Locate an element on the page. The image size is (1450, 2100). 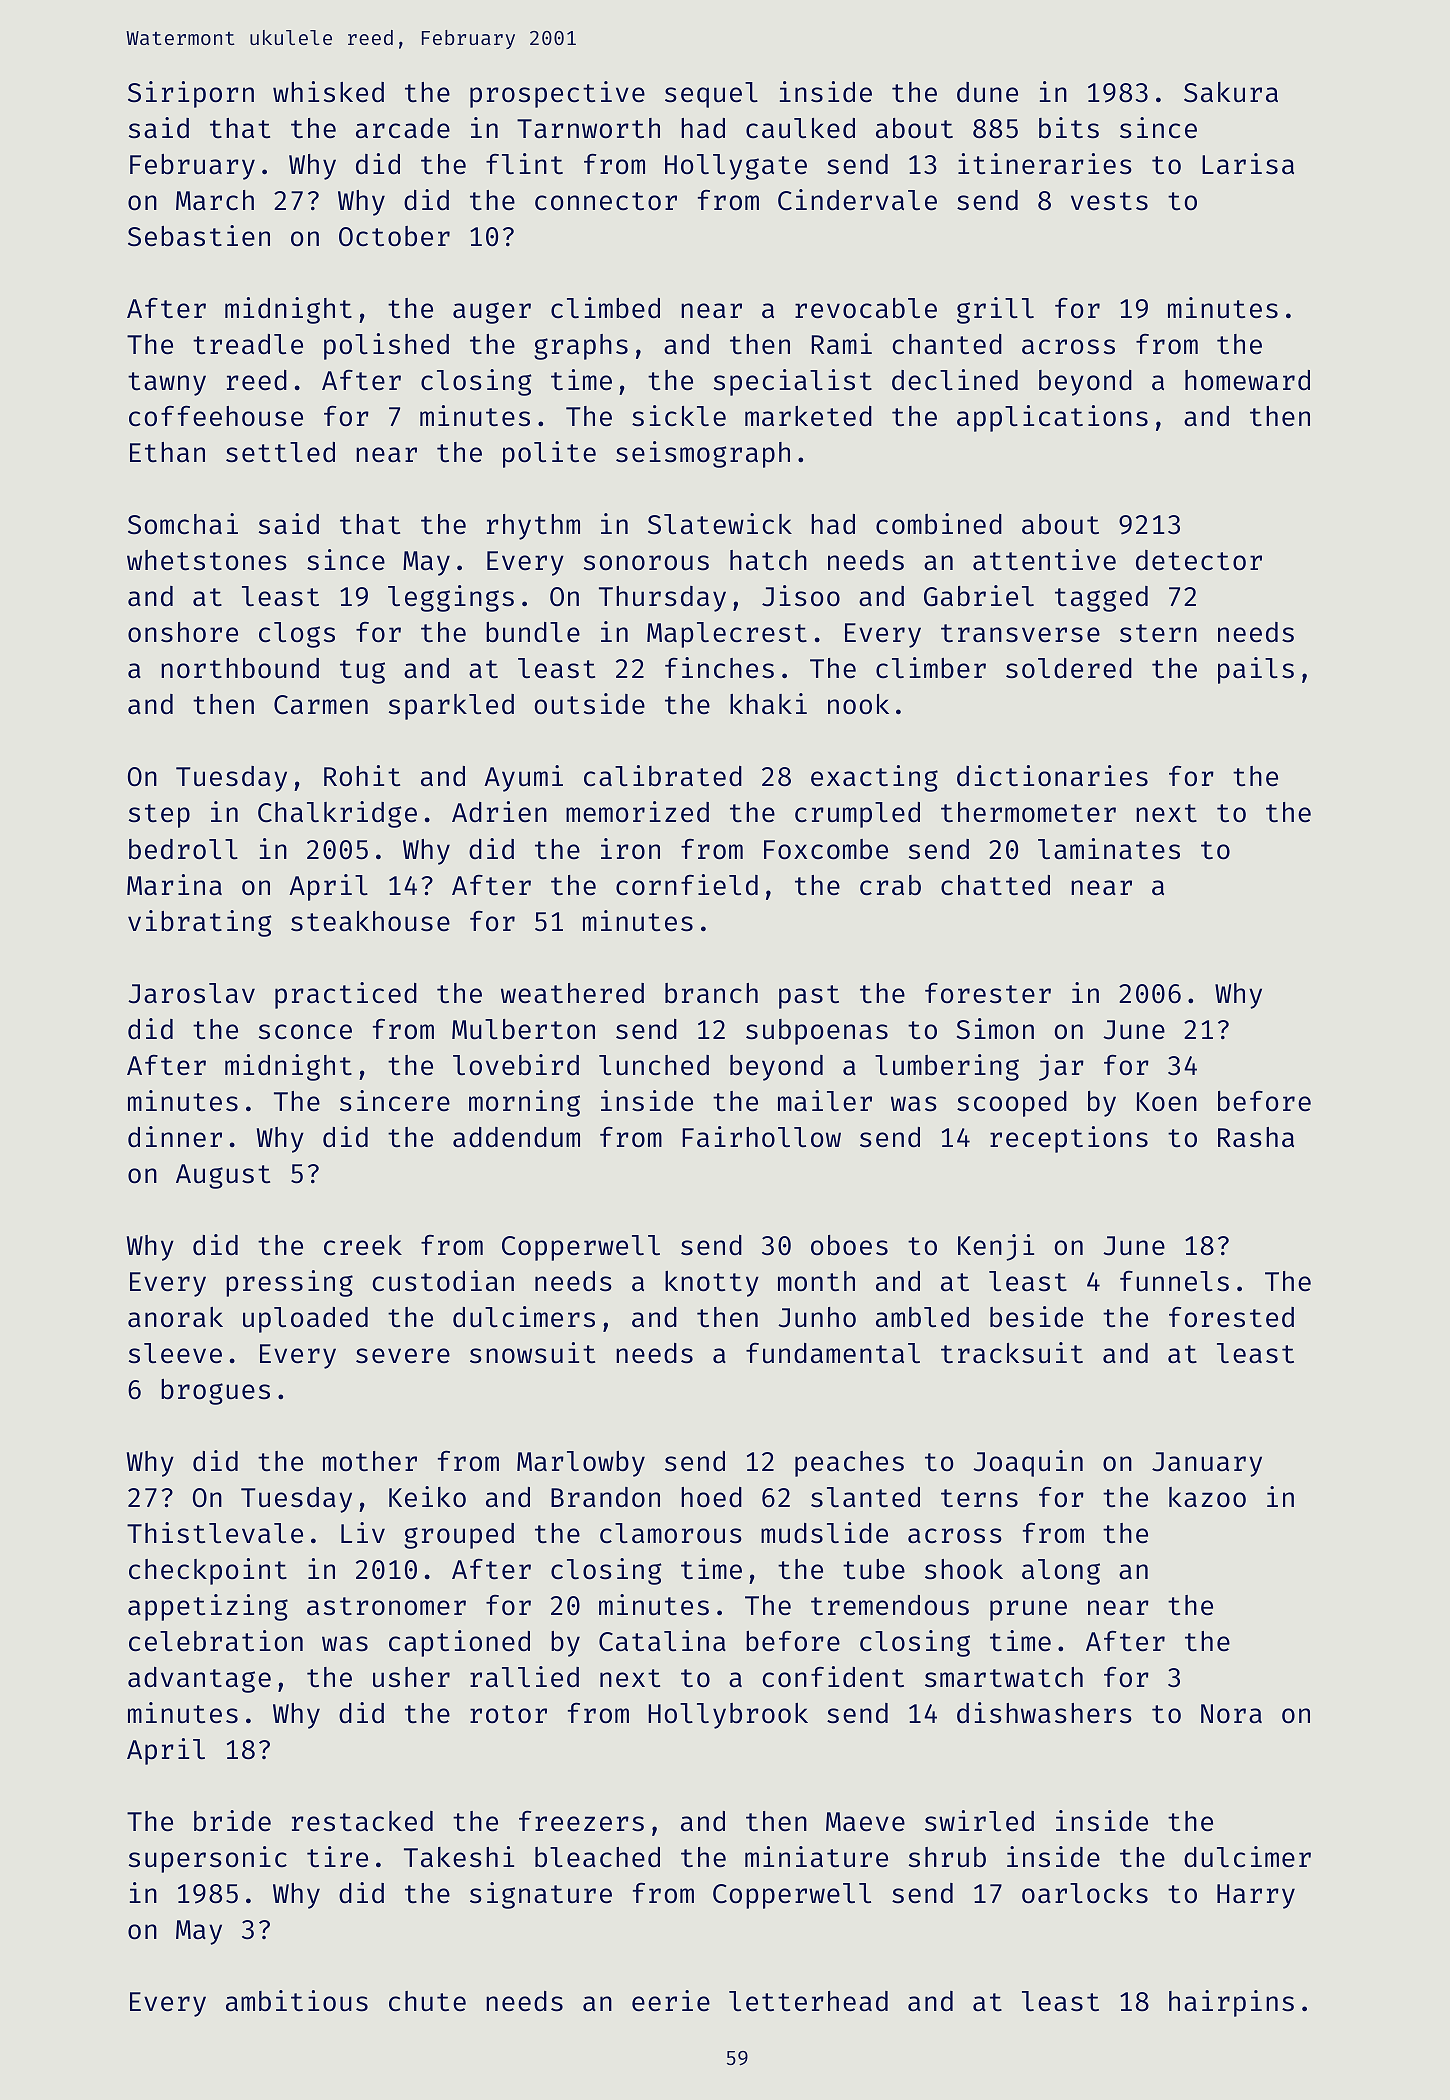
treadle is located at coordinates (248, 344).
